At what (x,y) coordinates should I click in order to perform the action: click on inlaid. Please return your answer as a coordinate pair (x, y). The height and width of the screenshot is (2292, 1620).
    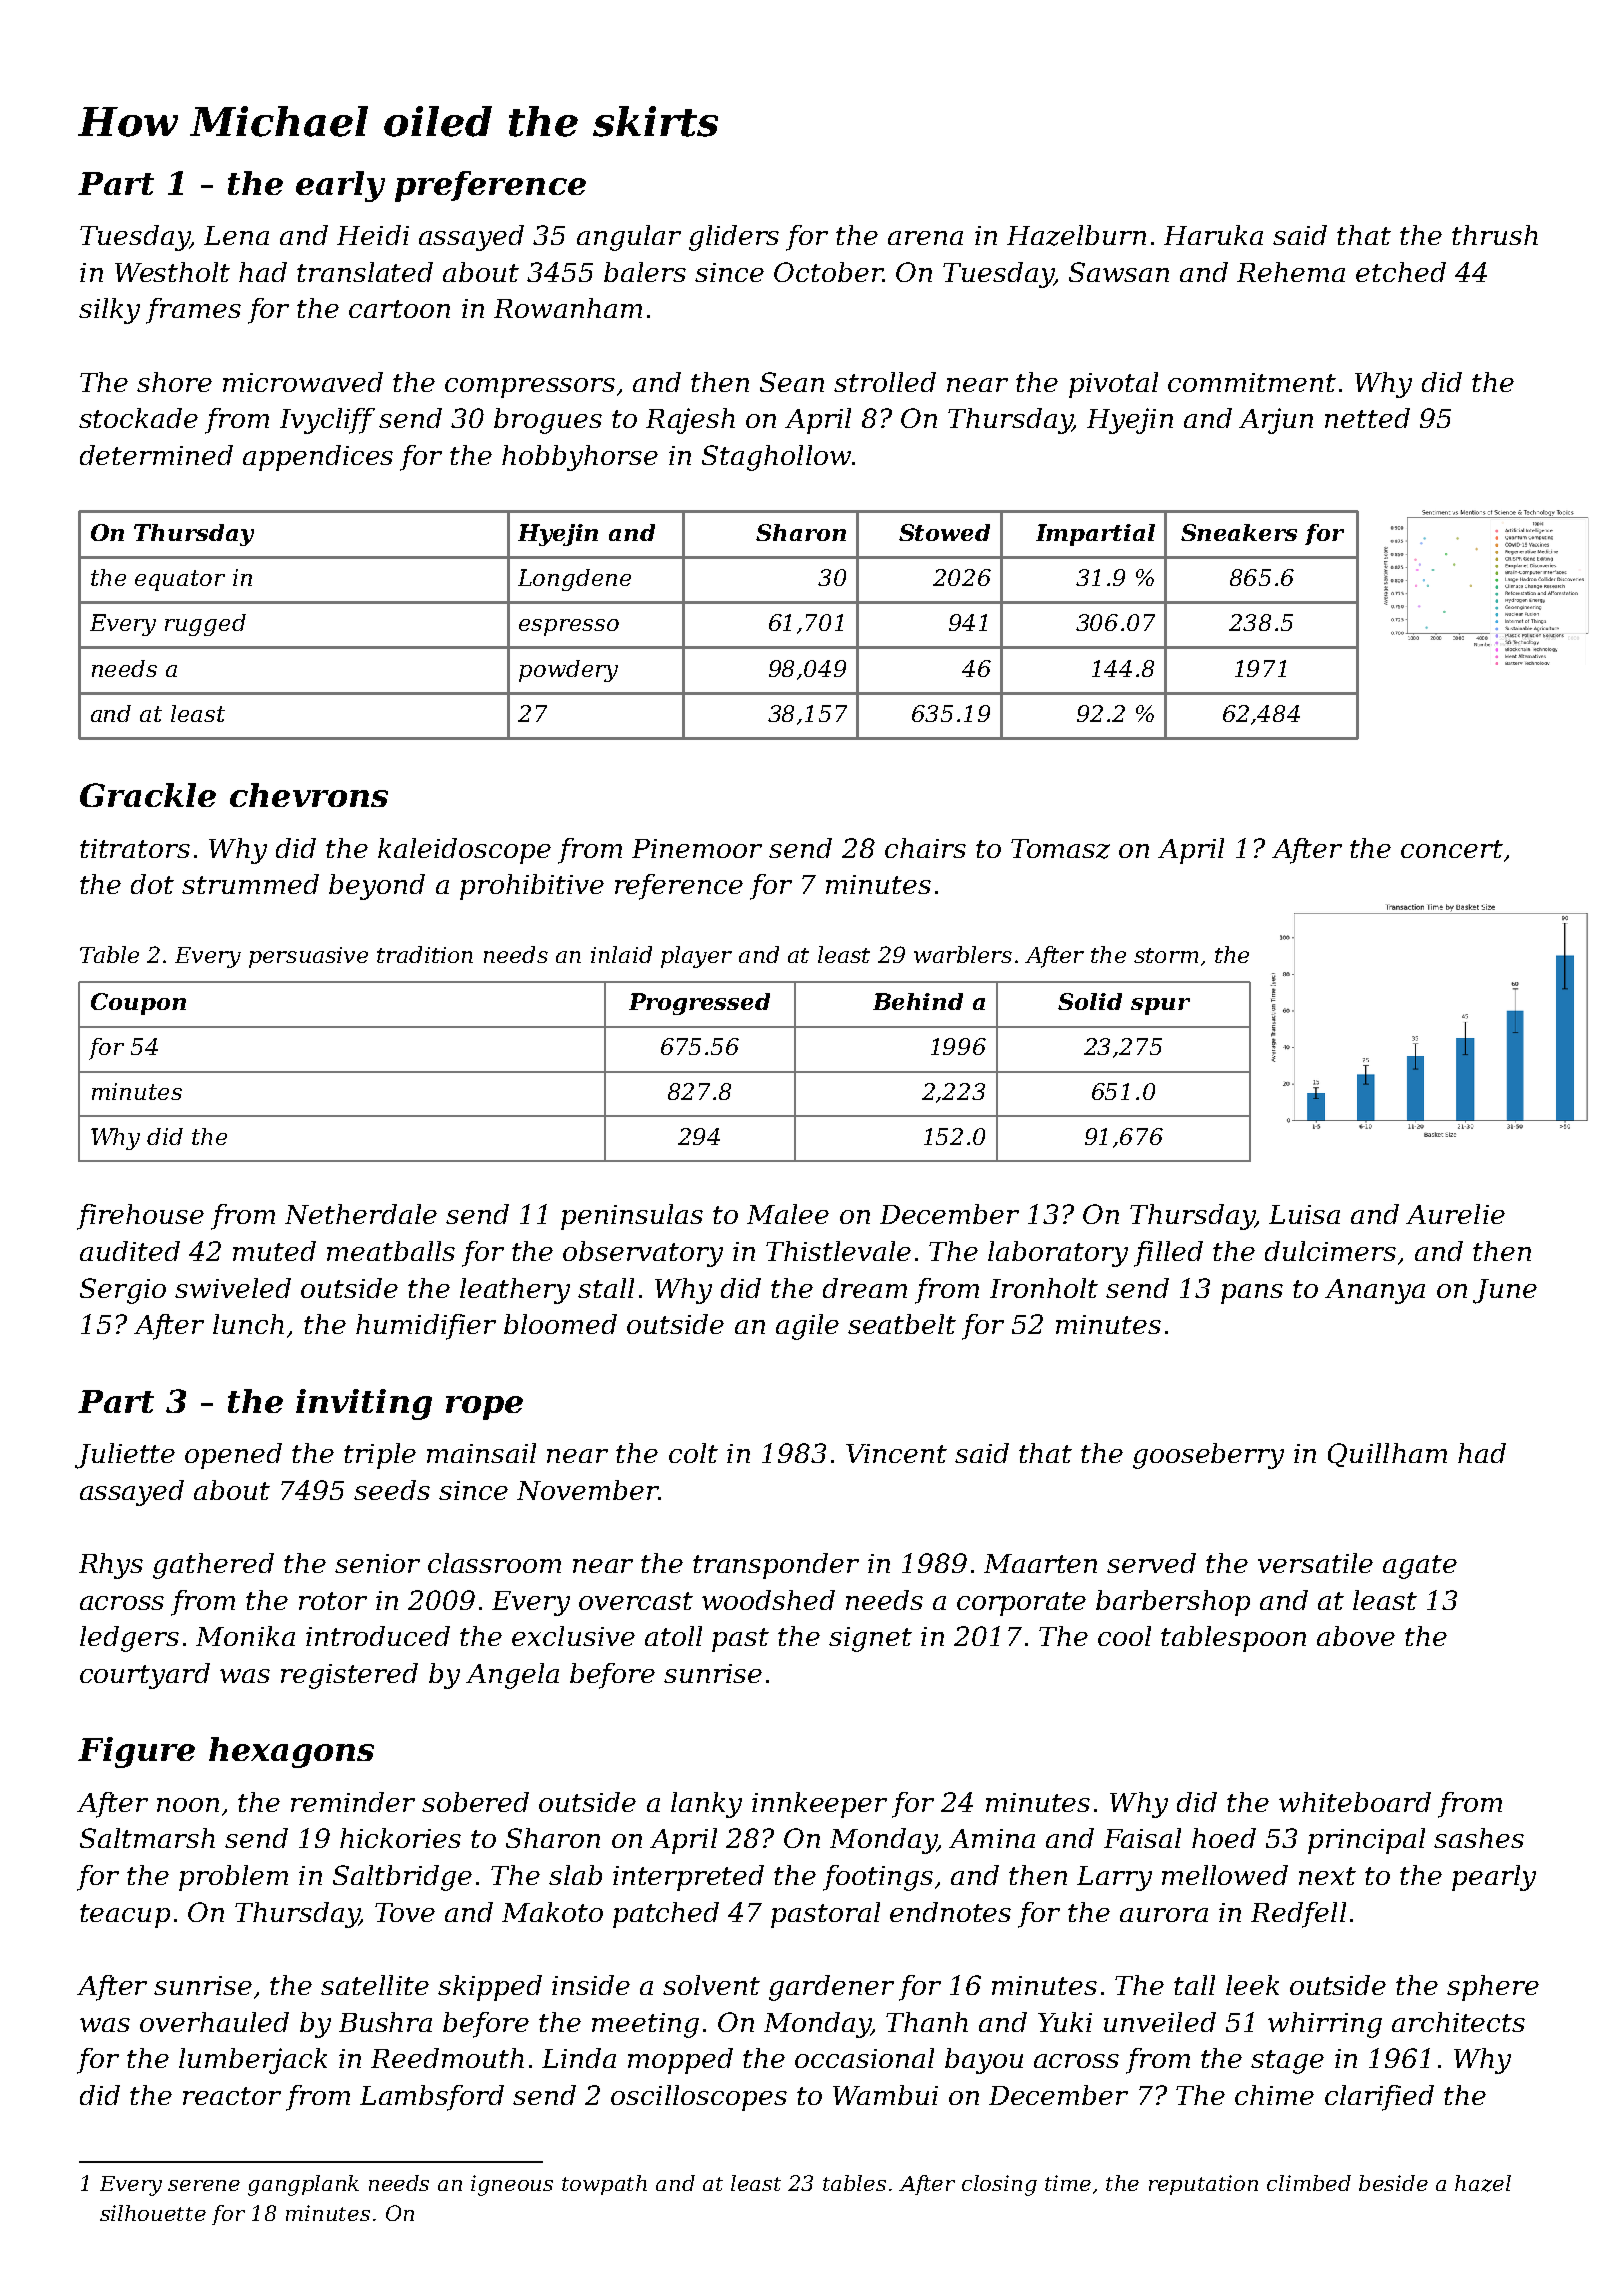
    Looking at the image, I should click on (621, 954).
